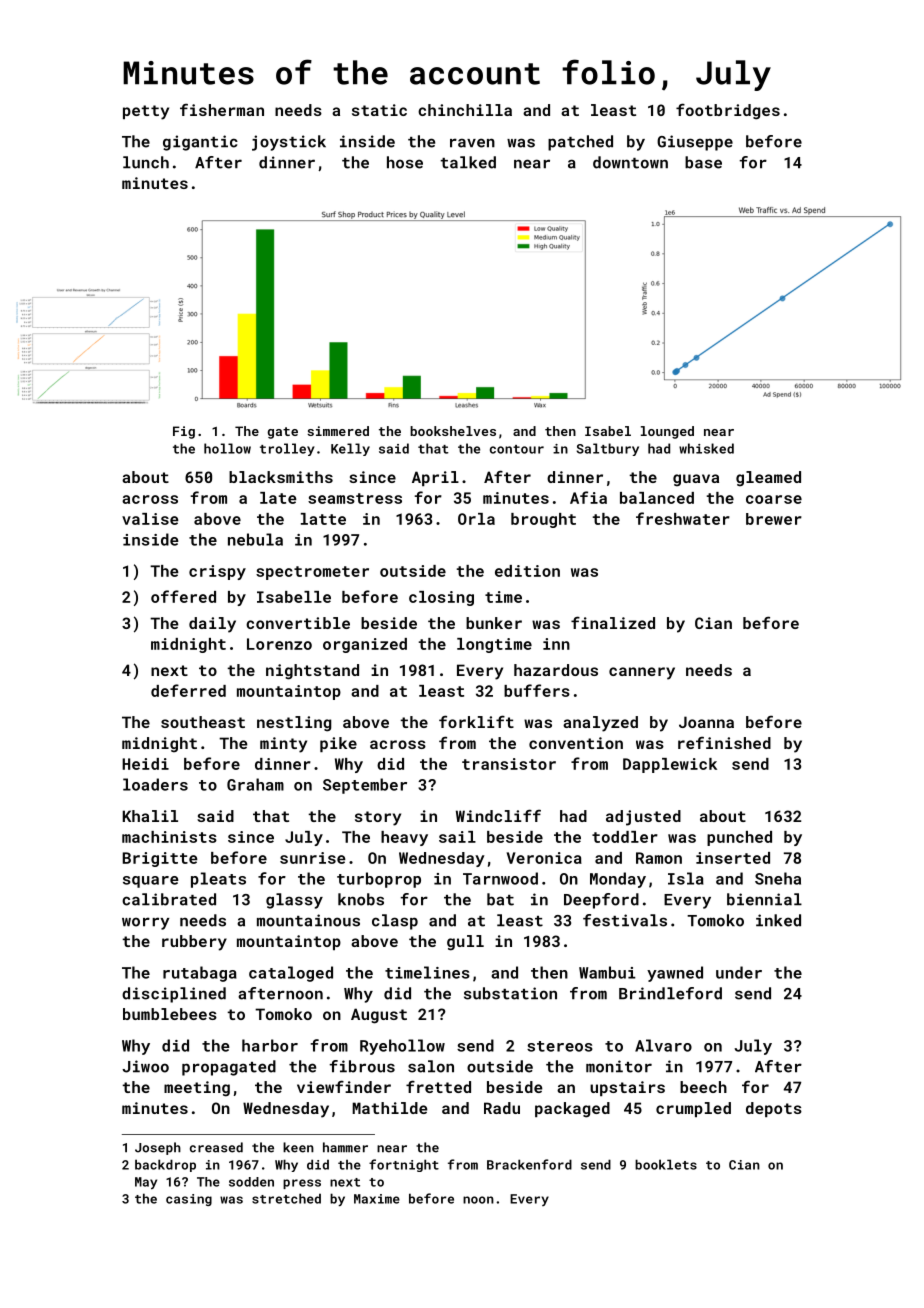 The image size is (924, 1308). I want to click on hose, so click(405, 162).
